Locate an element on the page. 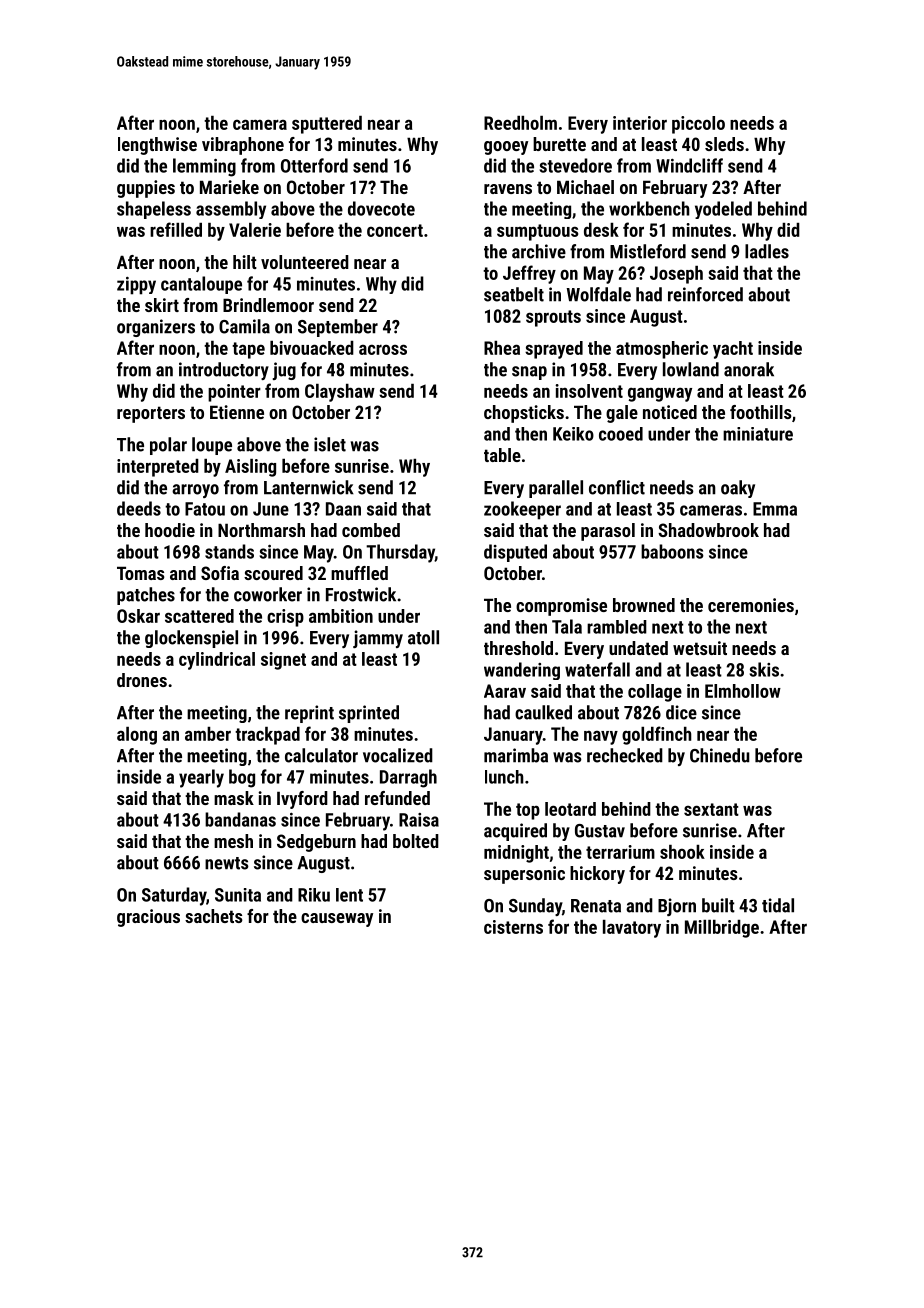 Image resolution: width=924 pixels, height=1308 pixels. gracious is located at coordinates (148, 918).
